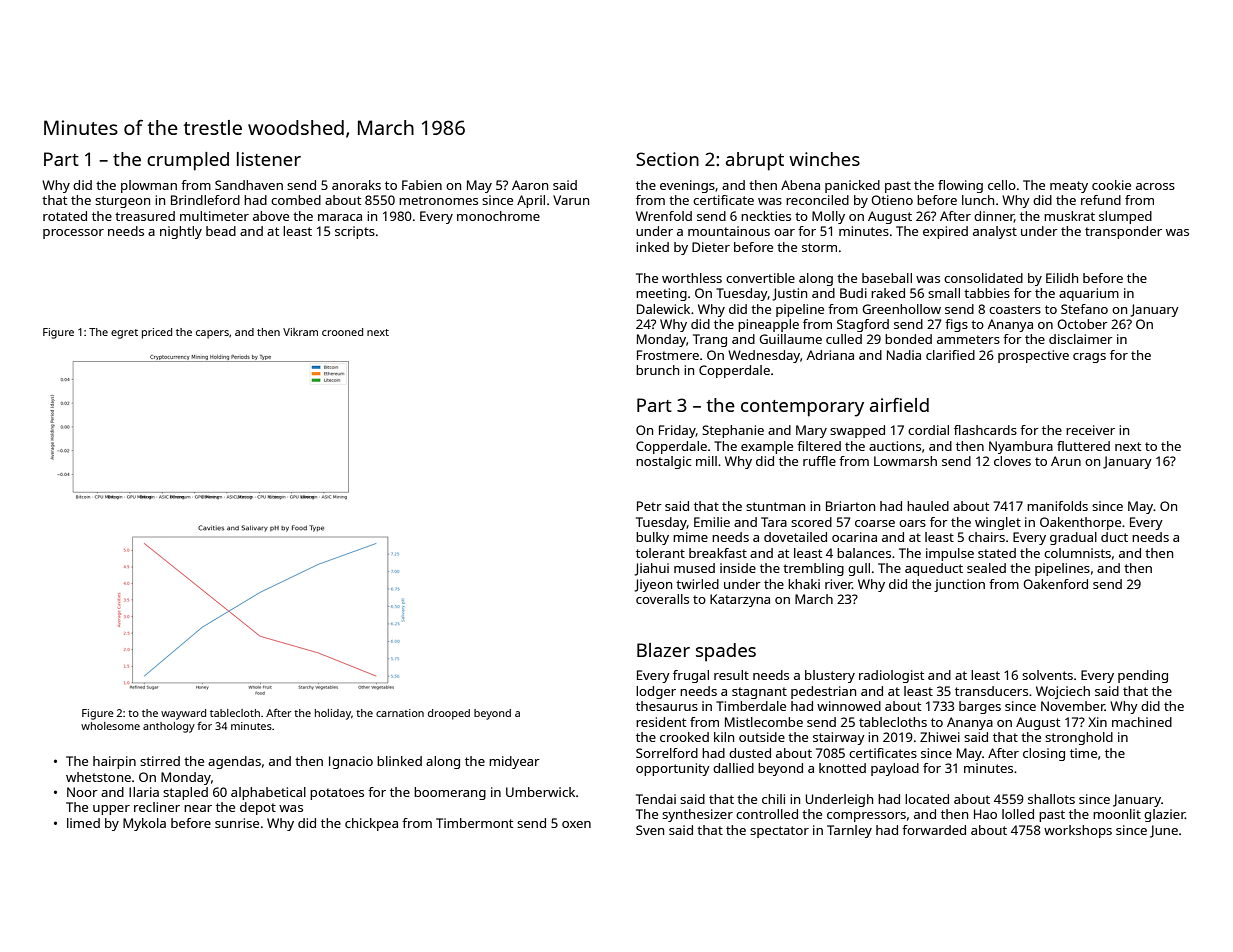 Image resolution: width=1233 pixels, height=952 pixels. Describe the element at coordinates (661, 722) in the screenshot. I see `resident` at that location.
